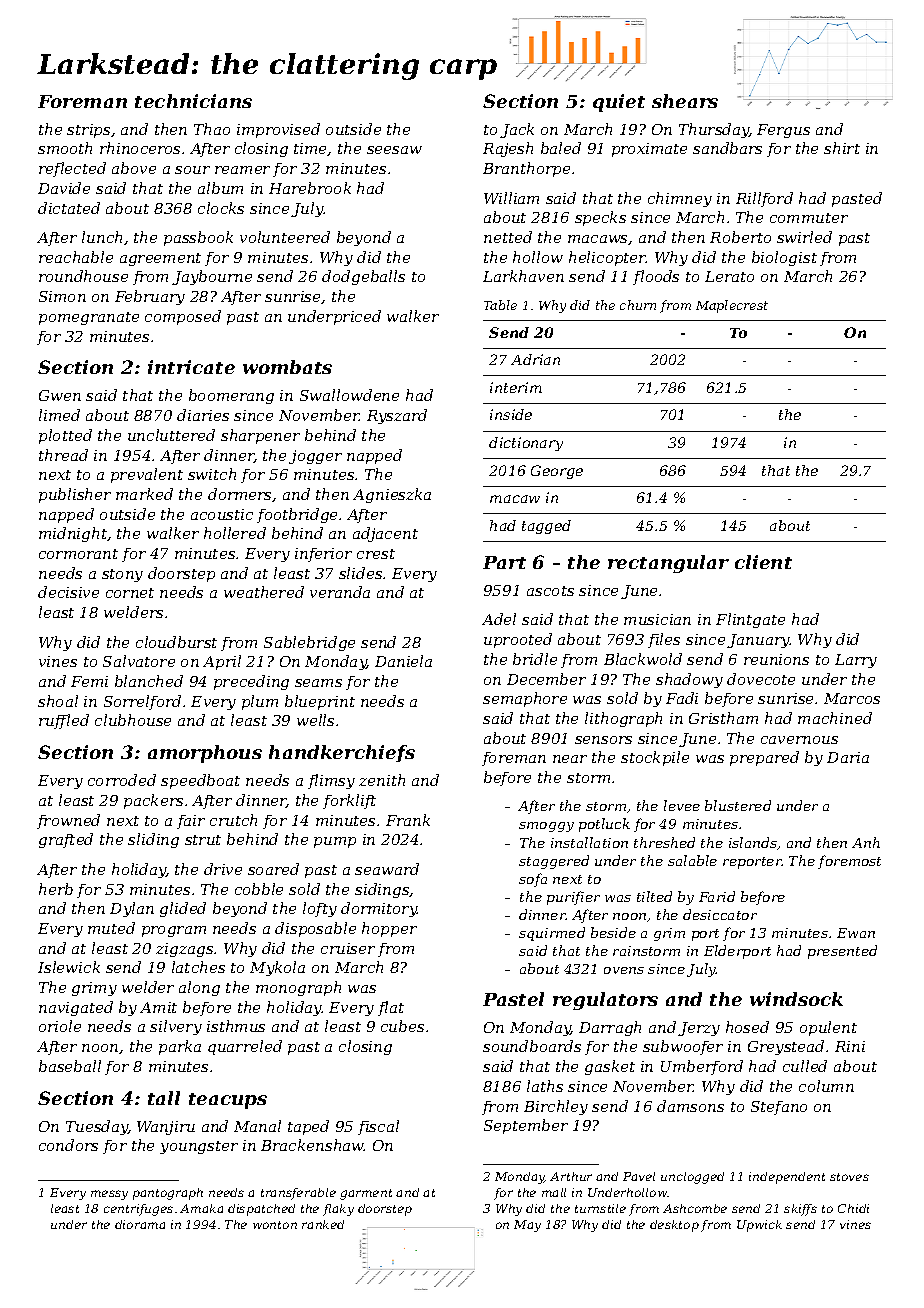 Image resolution: width=924 pixels, height=1308 pixels. I want to click on quiet, so click(619, 103).
